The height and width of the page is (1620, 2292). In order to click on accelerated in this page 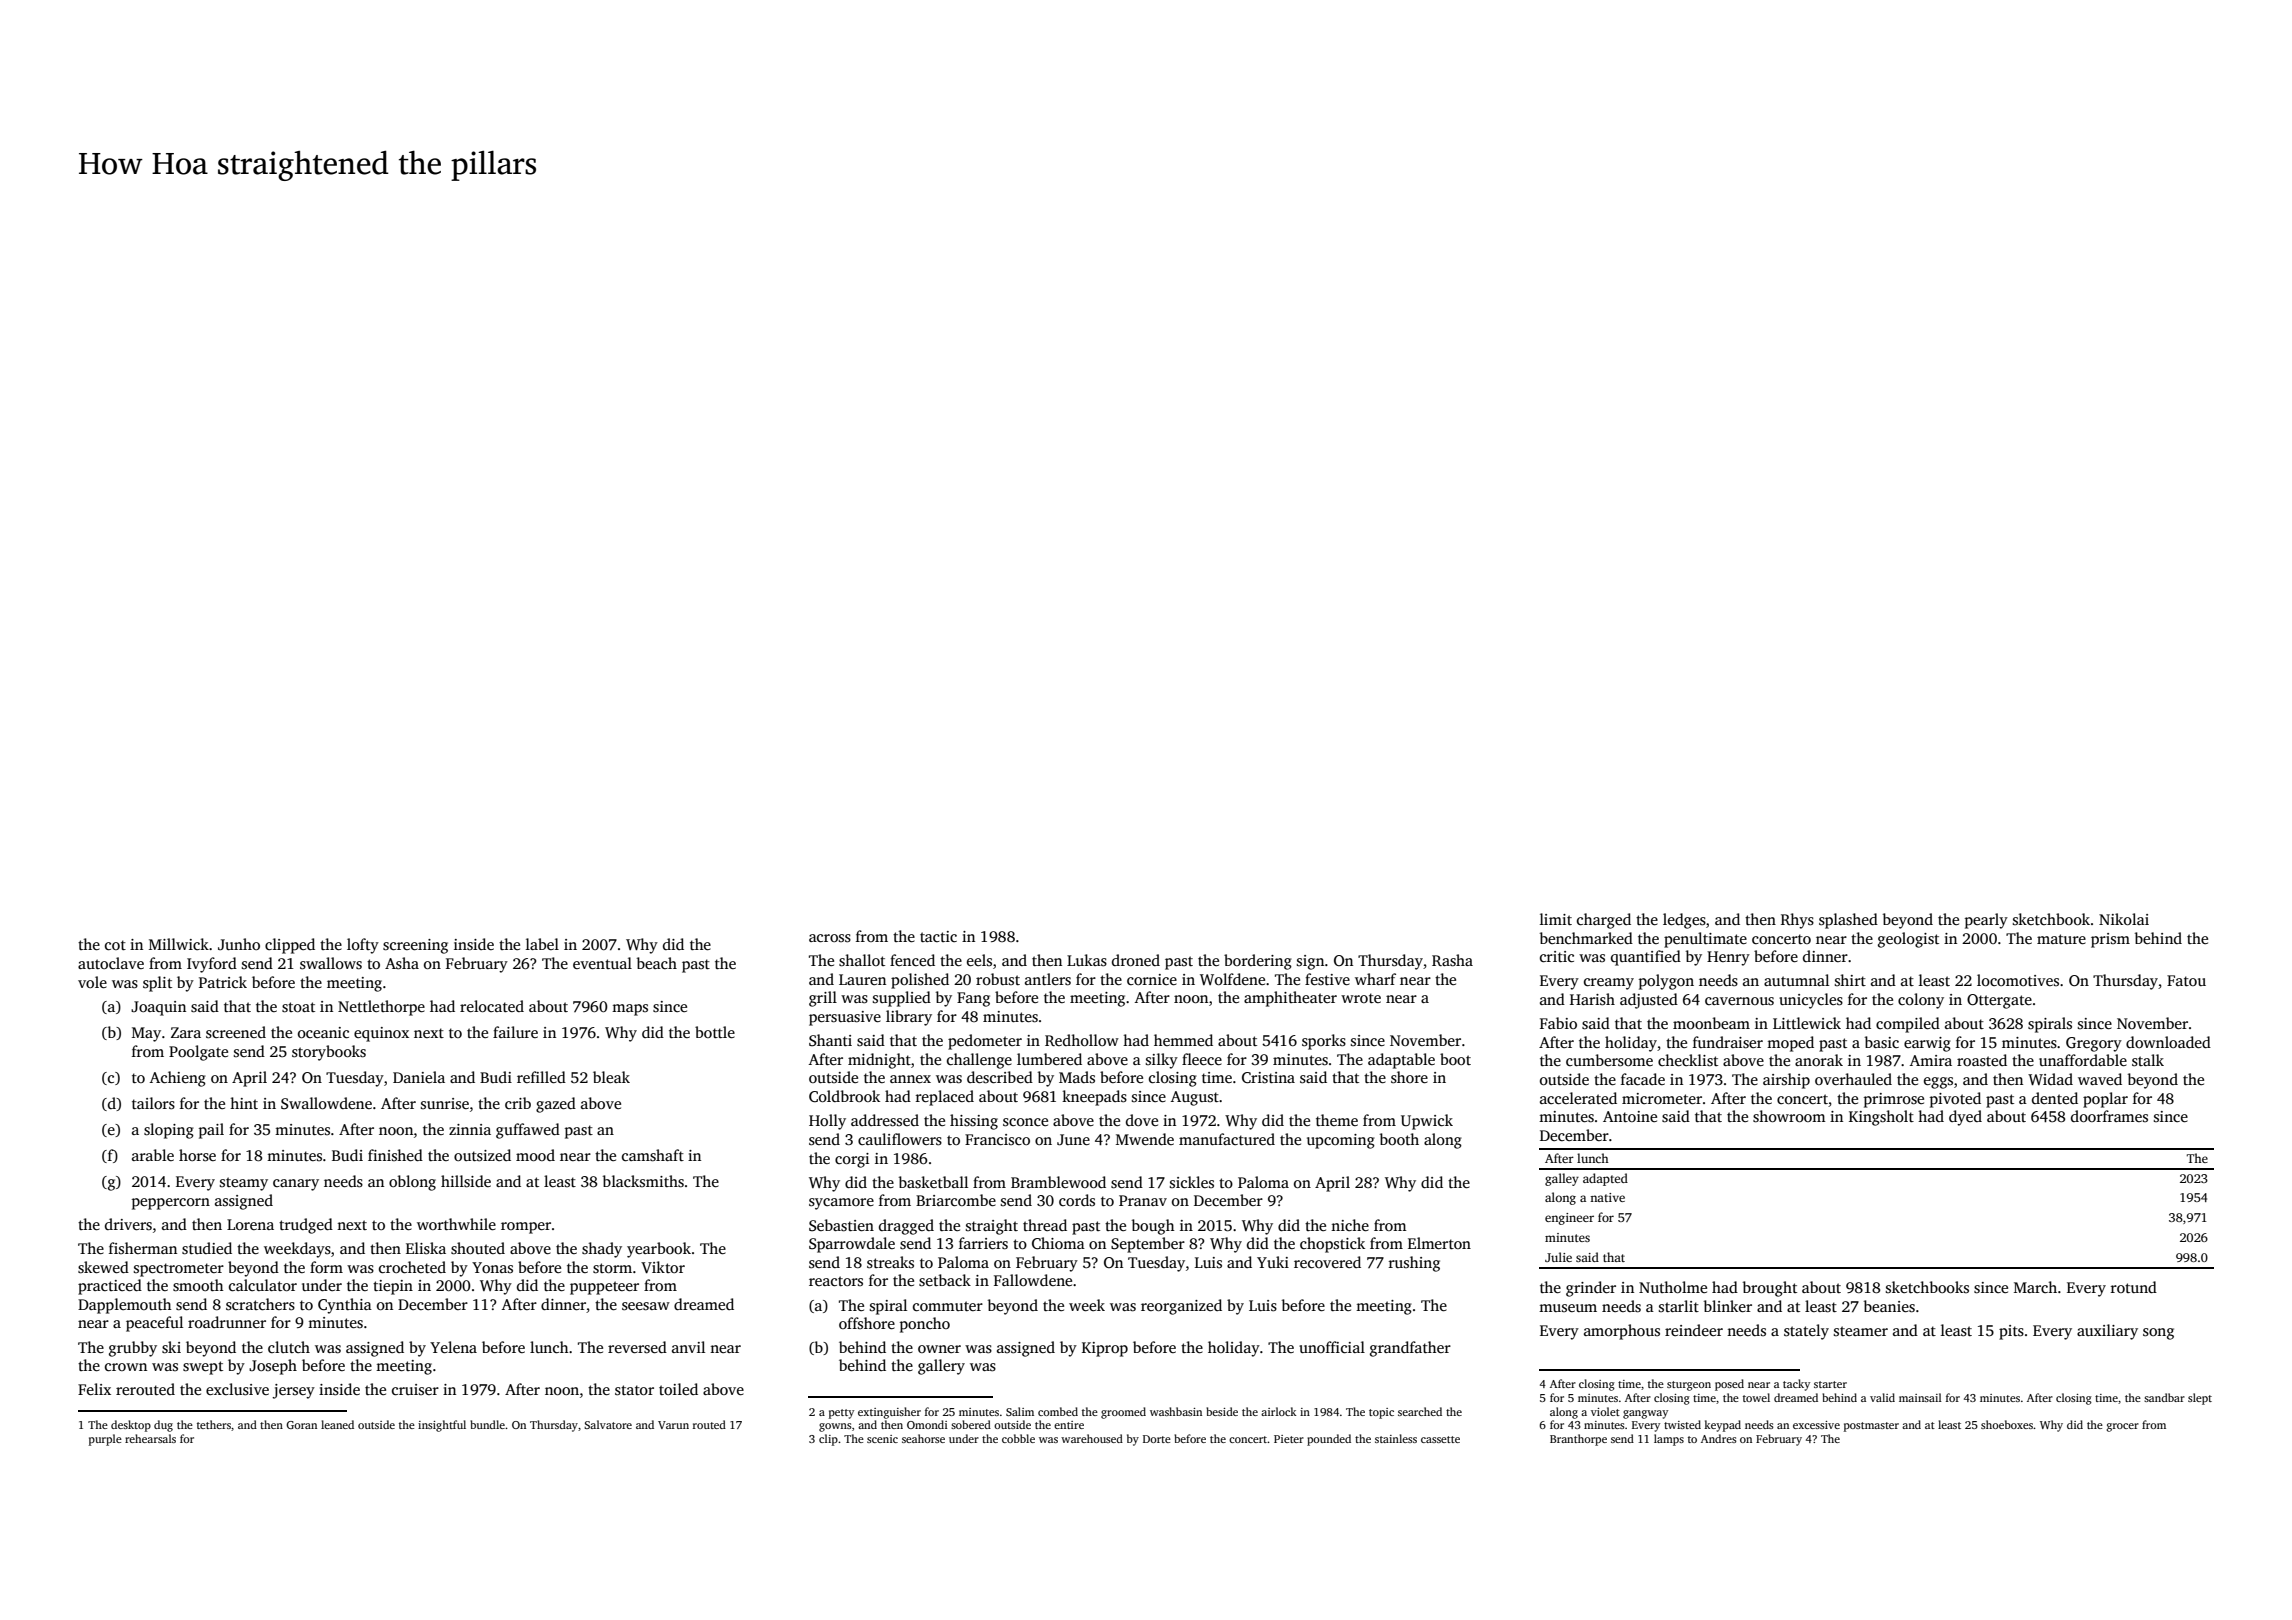, I will do `click(1578, 1098)`.
